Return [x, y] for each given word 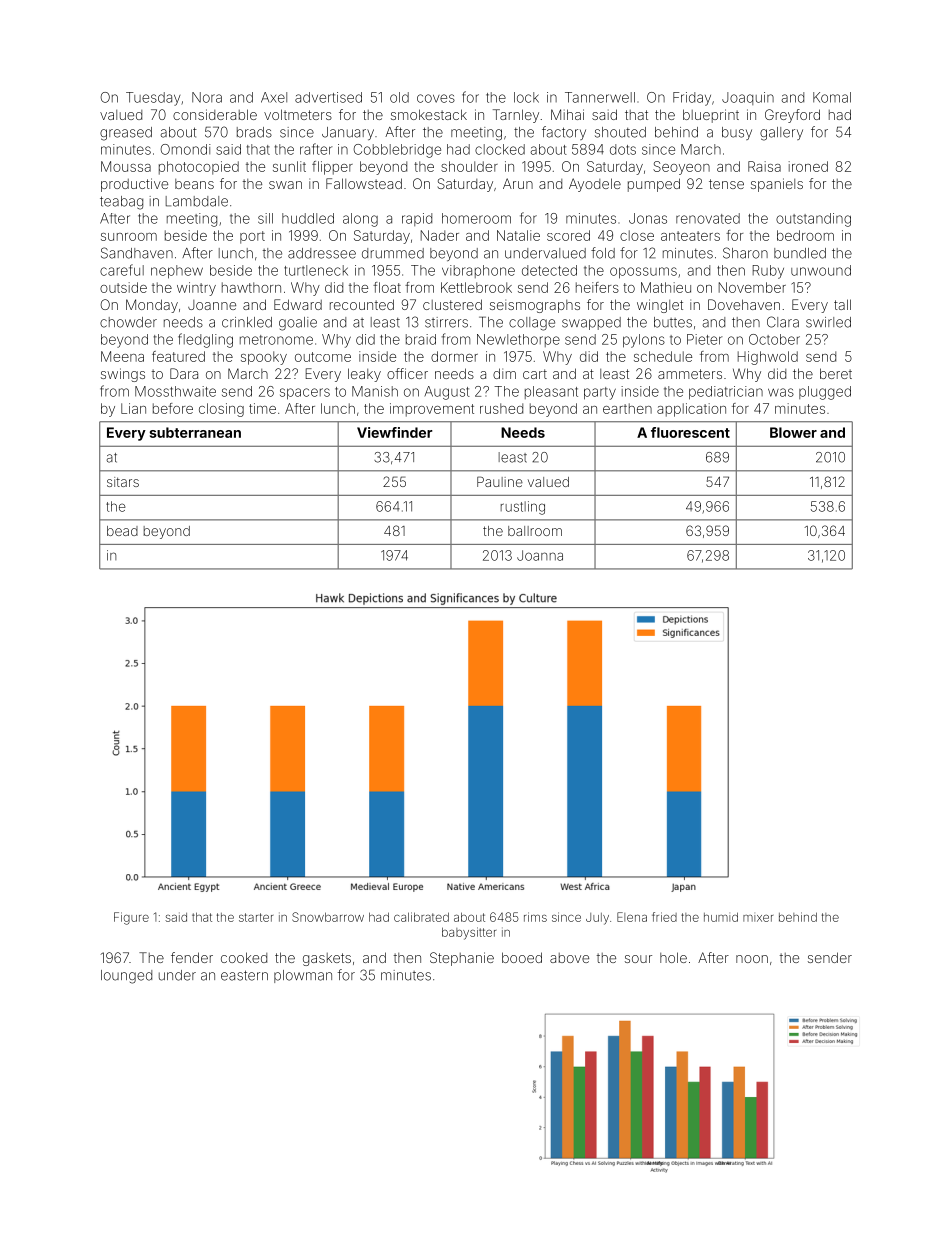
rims [535, 917]
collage [532, 324]
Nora [207, 97]
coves [436, 98]
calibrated [421, 917]
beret [836, 373]
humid [721, 917]
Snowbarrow [328, 917]
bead [122, 531]
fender [192, 957]
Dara [184, 373]
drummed [393, 253]
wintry [196, 289]
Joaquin [748, 98]
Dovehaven [744, 304]
